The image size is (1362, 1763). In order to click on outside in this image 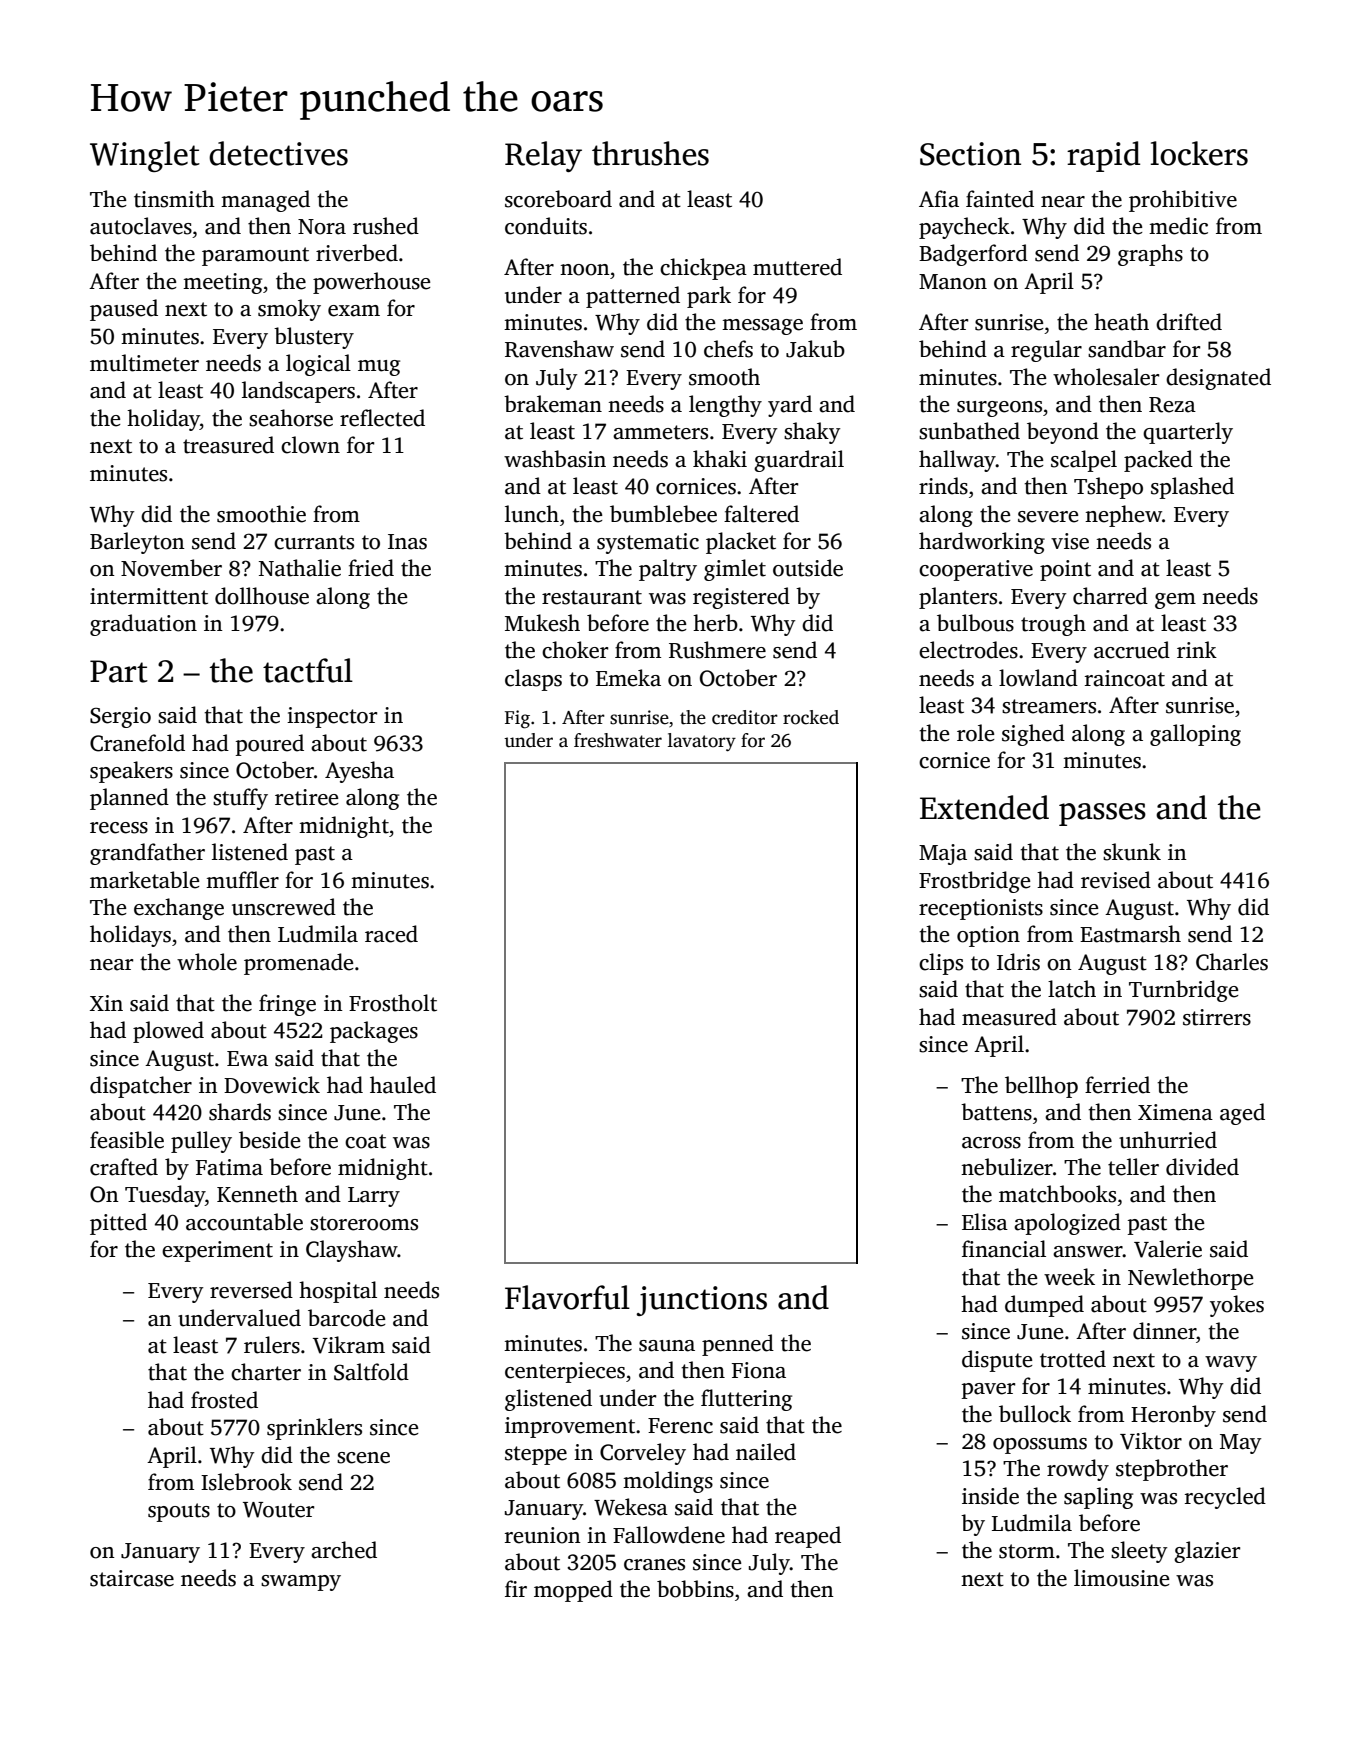, I will do `click(808, 568)`.
